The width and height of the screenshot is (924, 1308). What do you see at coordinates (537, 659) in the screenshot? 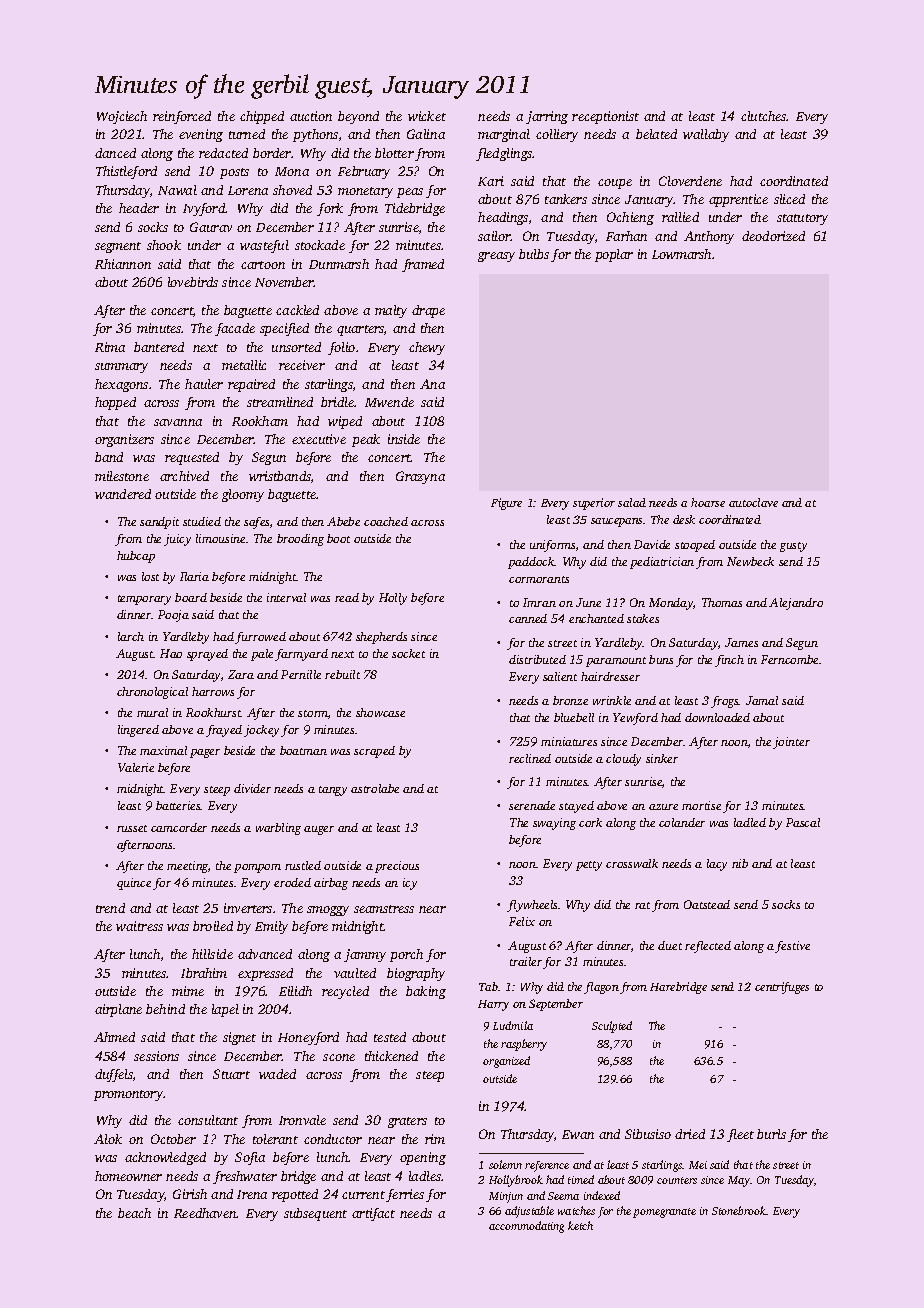
I see `distributed` at bounding box center [537, 659].
